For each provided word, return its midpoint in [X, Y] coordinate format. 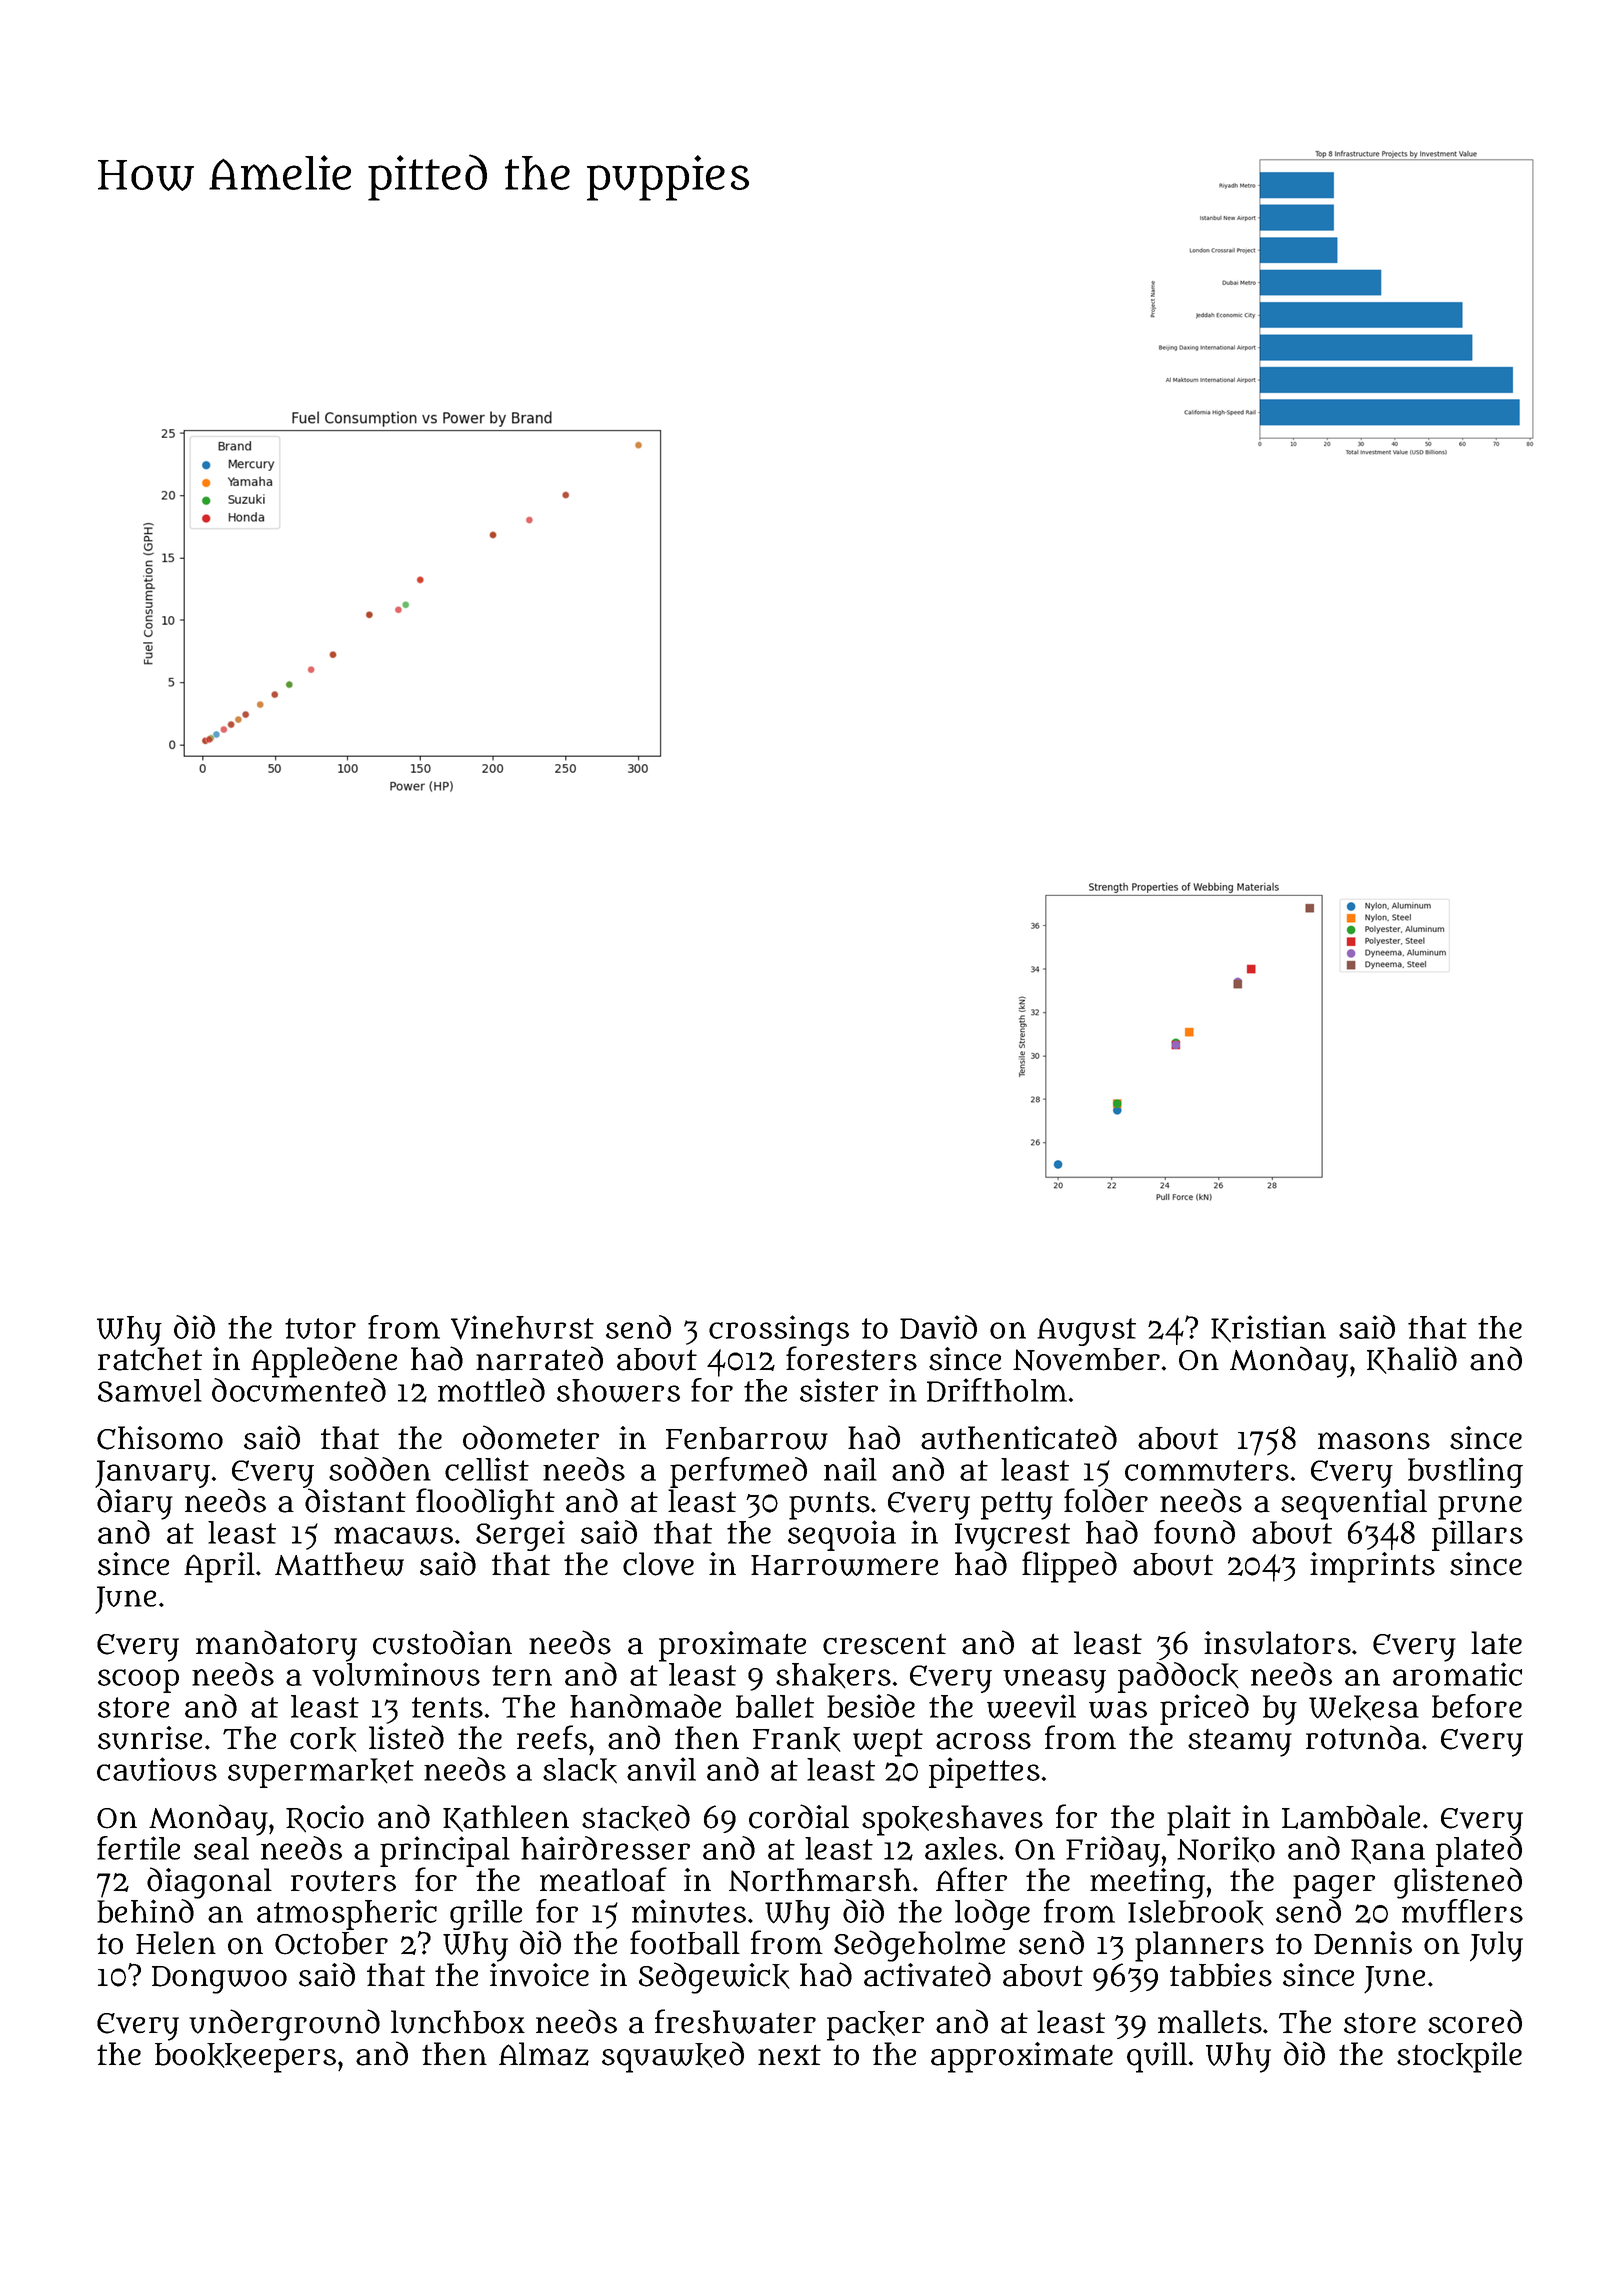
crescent [884, 1644]
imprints [1372, 1567]
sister [839, 1390]
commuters [1207, 1470]
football [685, 1942]
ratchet [150, 1359]
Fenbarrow [747, 1438]
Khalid [1412, 1360]
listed [406, 1737]
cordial [799, 1816]
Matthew [339, 1564]
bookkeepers [245, 2058]
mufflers [1462, 1911]
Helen [176, 1942]
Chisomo [160, 1438]
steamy [1240, 1743]
